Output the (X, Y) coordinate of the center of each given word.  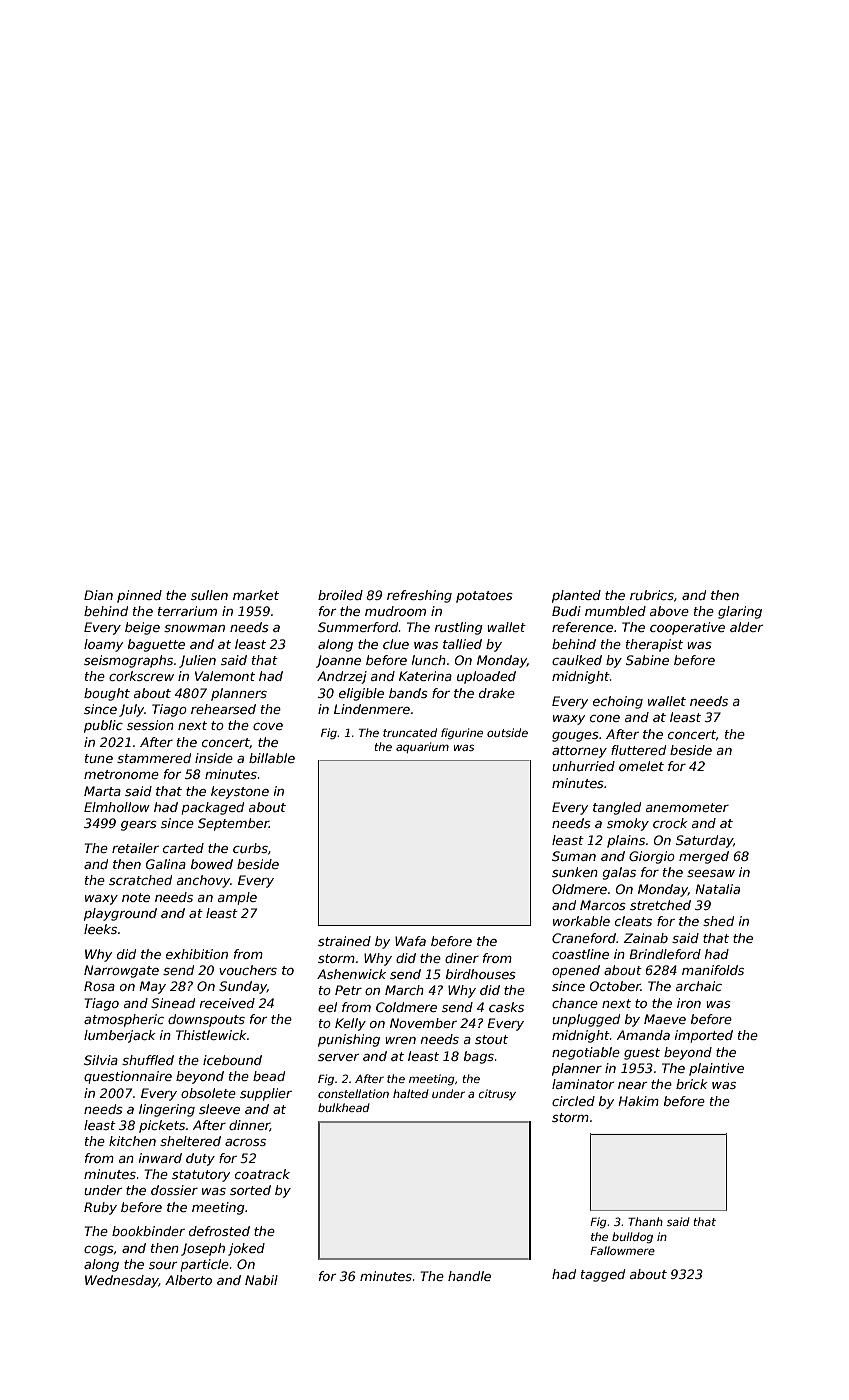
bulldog (632, 1238)
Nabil (261, 1280)
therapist (654, 645)
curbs (250, 848)
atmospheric (124, 1020)
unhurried (583, 766)
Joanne (338, 661)
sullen (209, 595)
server (338, 1057)
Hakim (638, 1101)
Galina (166, 864)
